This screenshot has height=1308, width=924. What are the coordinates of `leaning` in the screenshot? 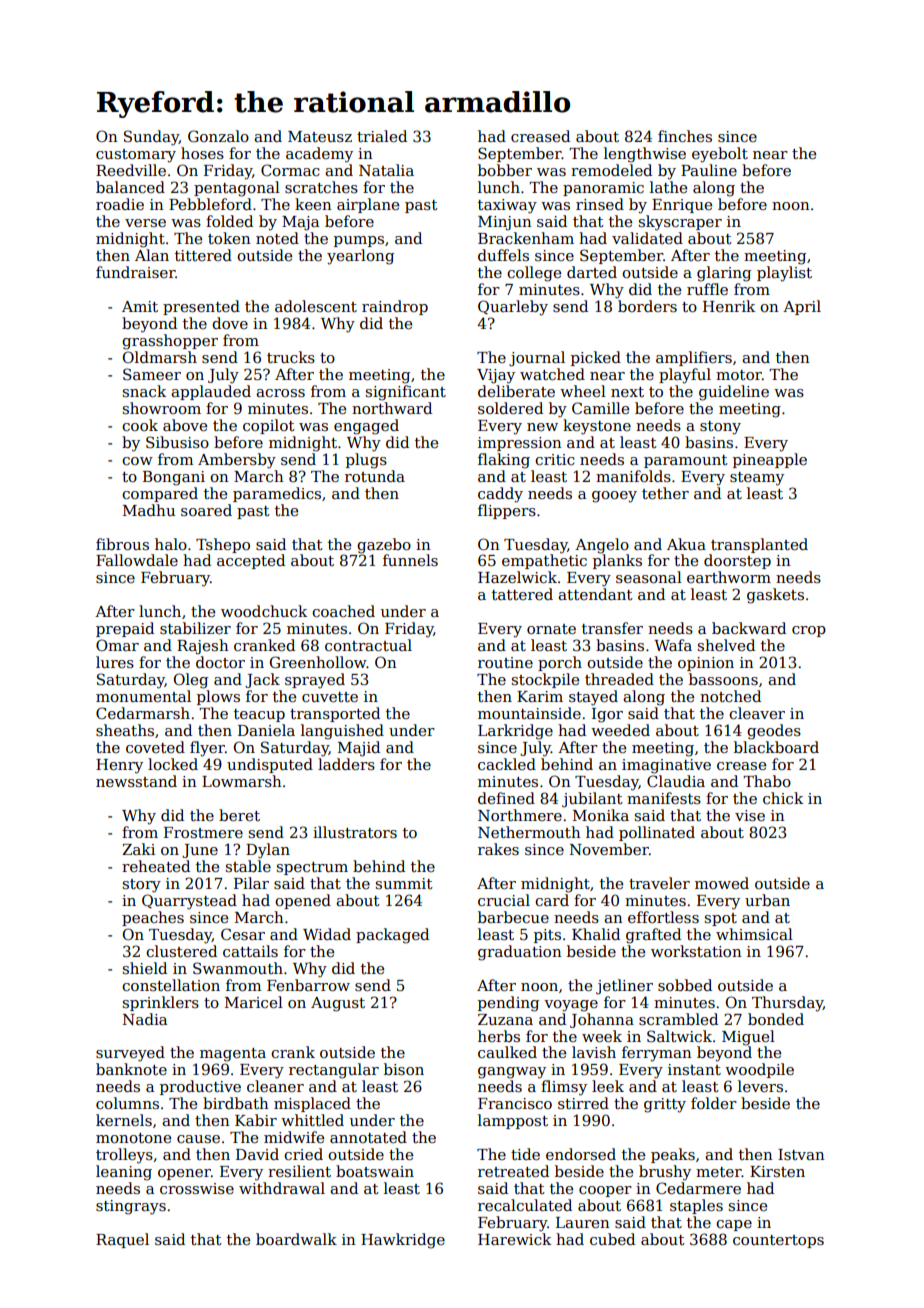 It's located at (124, 1173).
